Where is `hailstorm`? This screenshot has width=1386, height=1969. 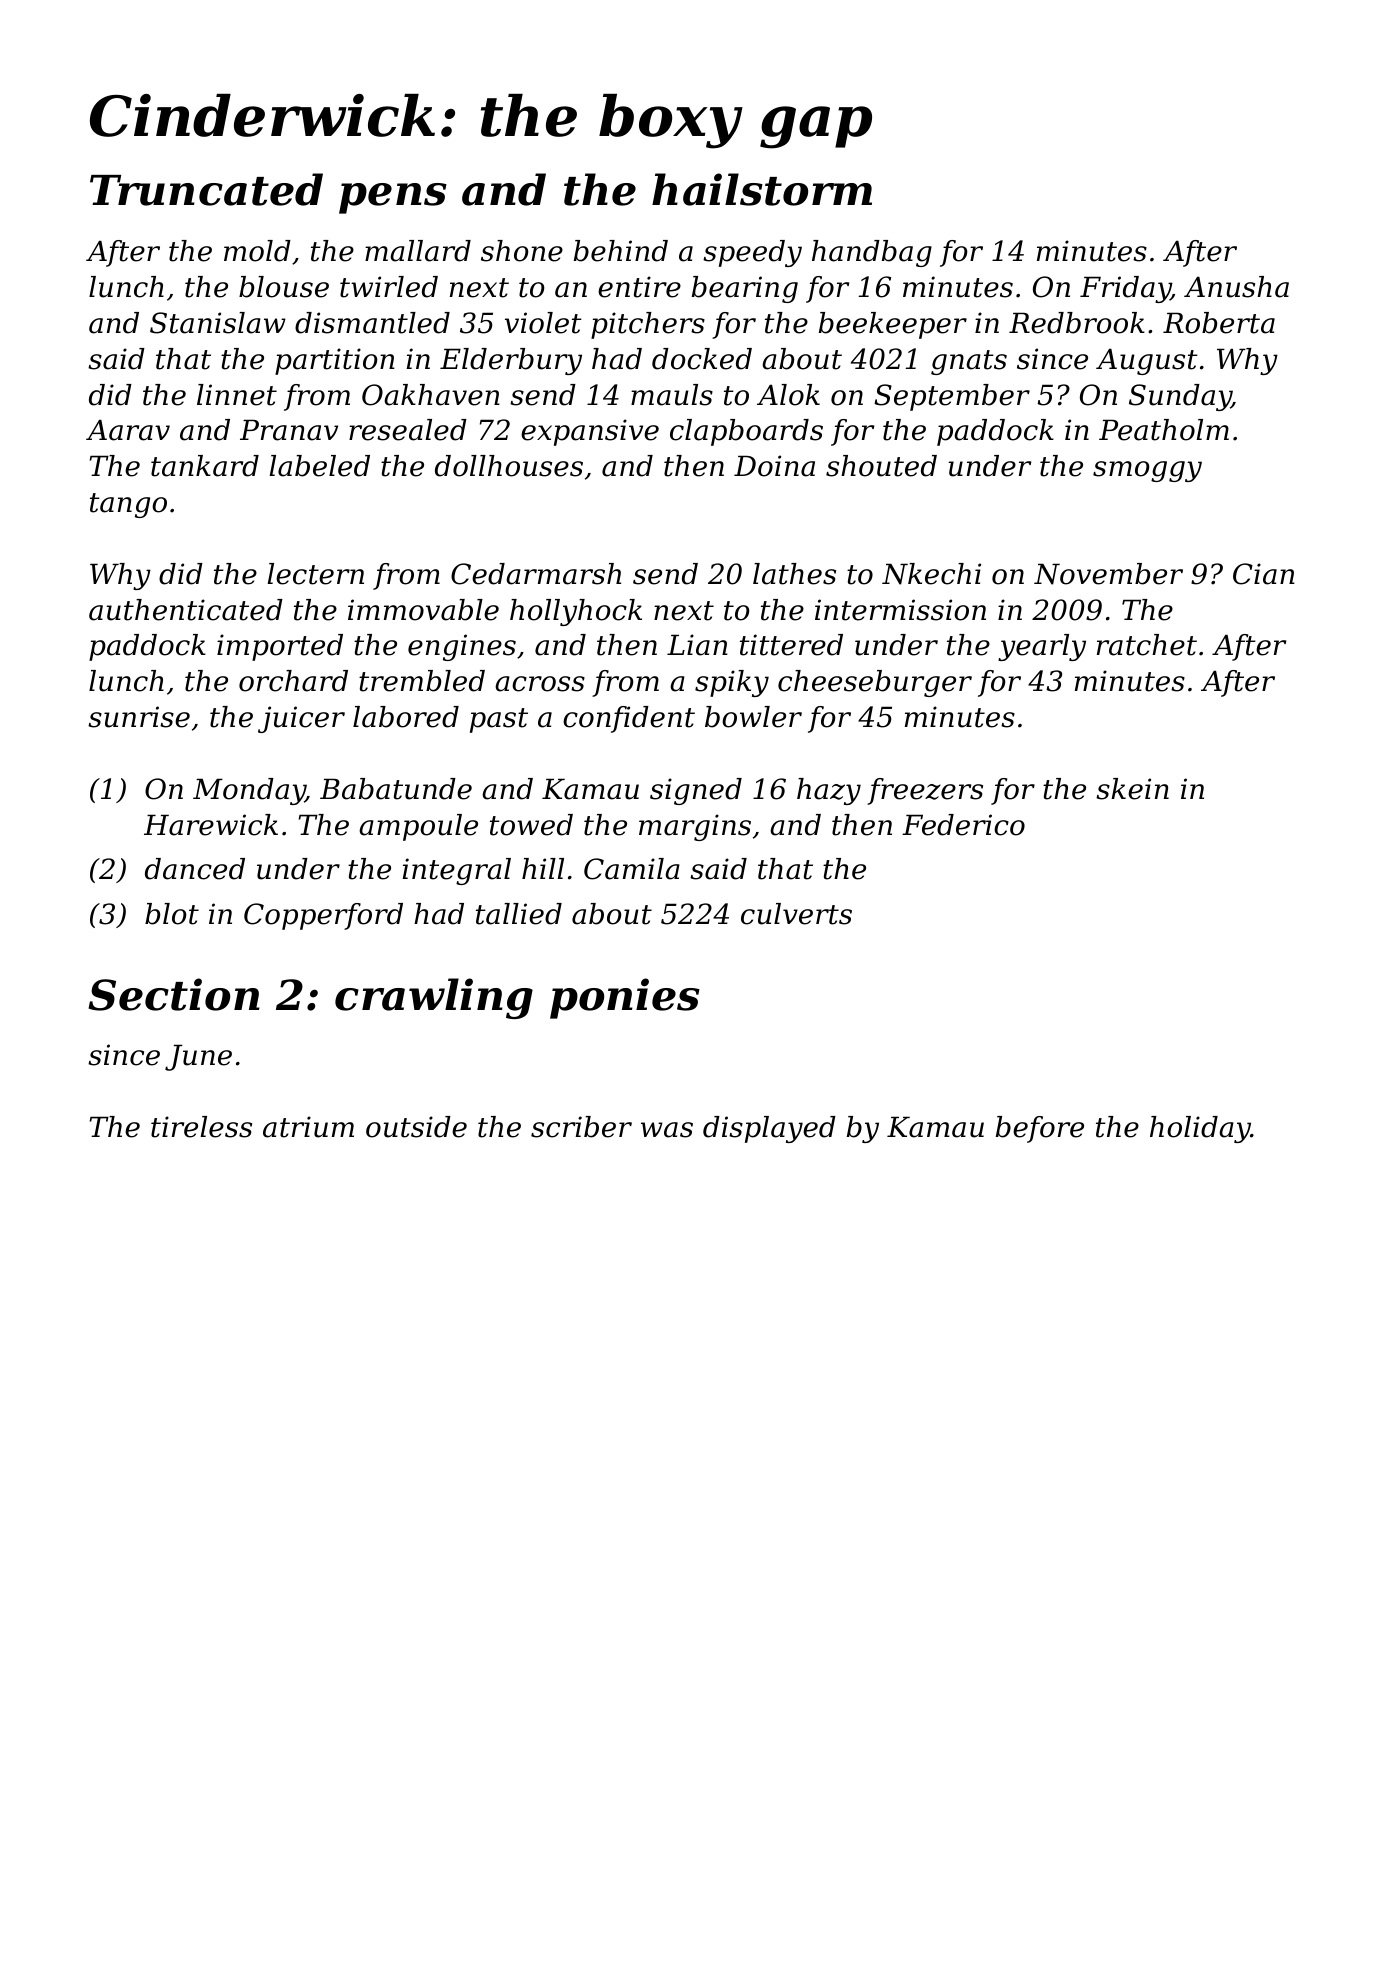
hailstorm is located at coordinates (762, 189).
